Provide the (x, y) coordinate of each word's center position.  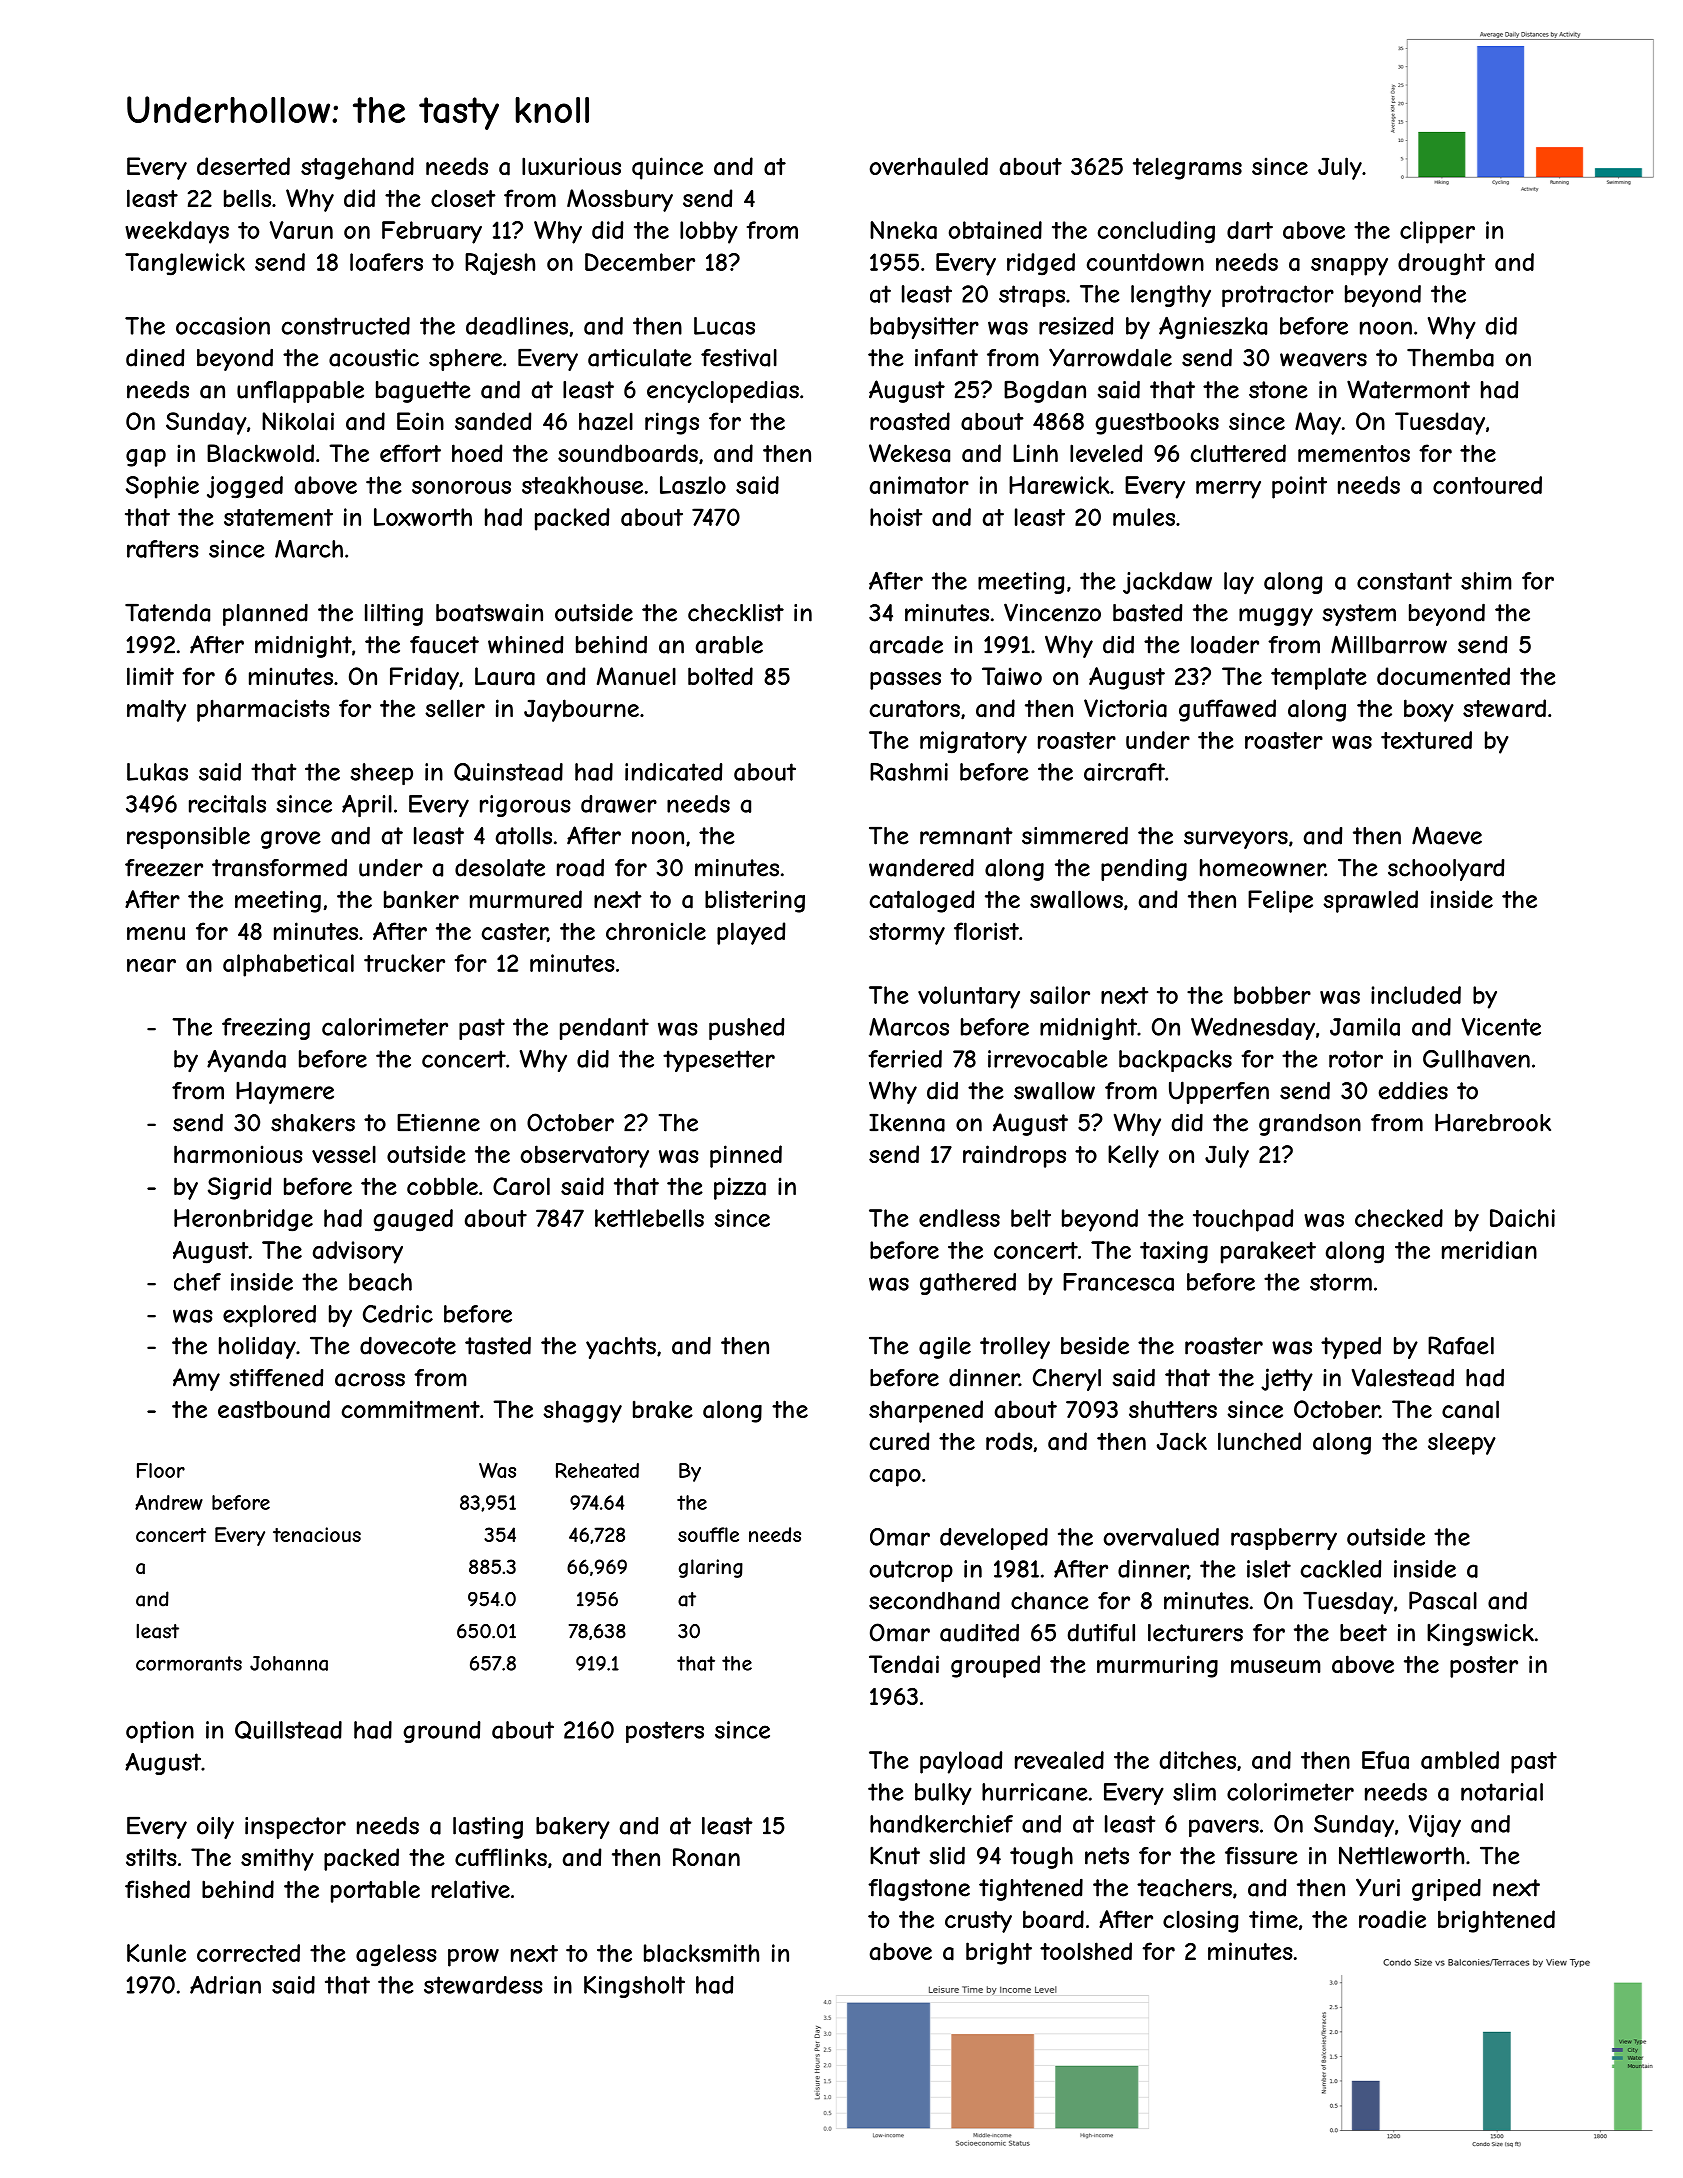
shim (1486, 581)
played (751, 933)
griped (1446, 1889)
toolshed (1086, 1951)
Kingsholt (634, 1987)
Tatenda (167, 613)
